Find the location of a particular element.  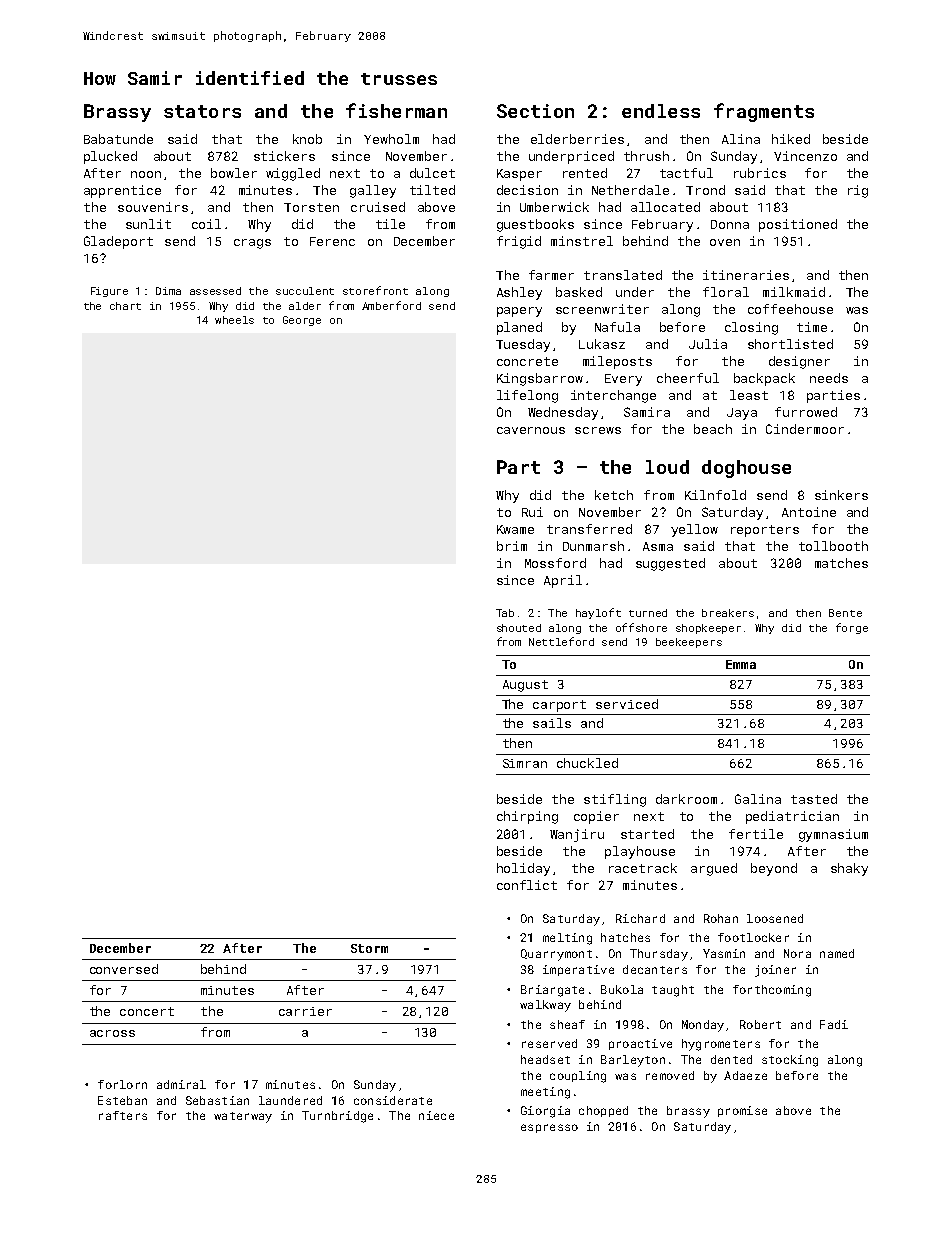

Dima is located at coordinates (168, 291).
